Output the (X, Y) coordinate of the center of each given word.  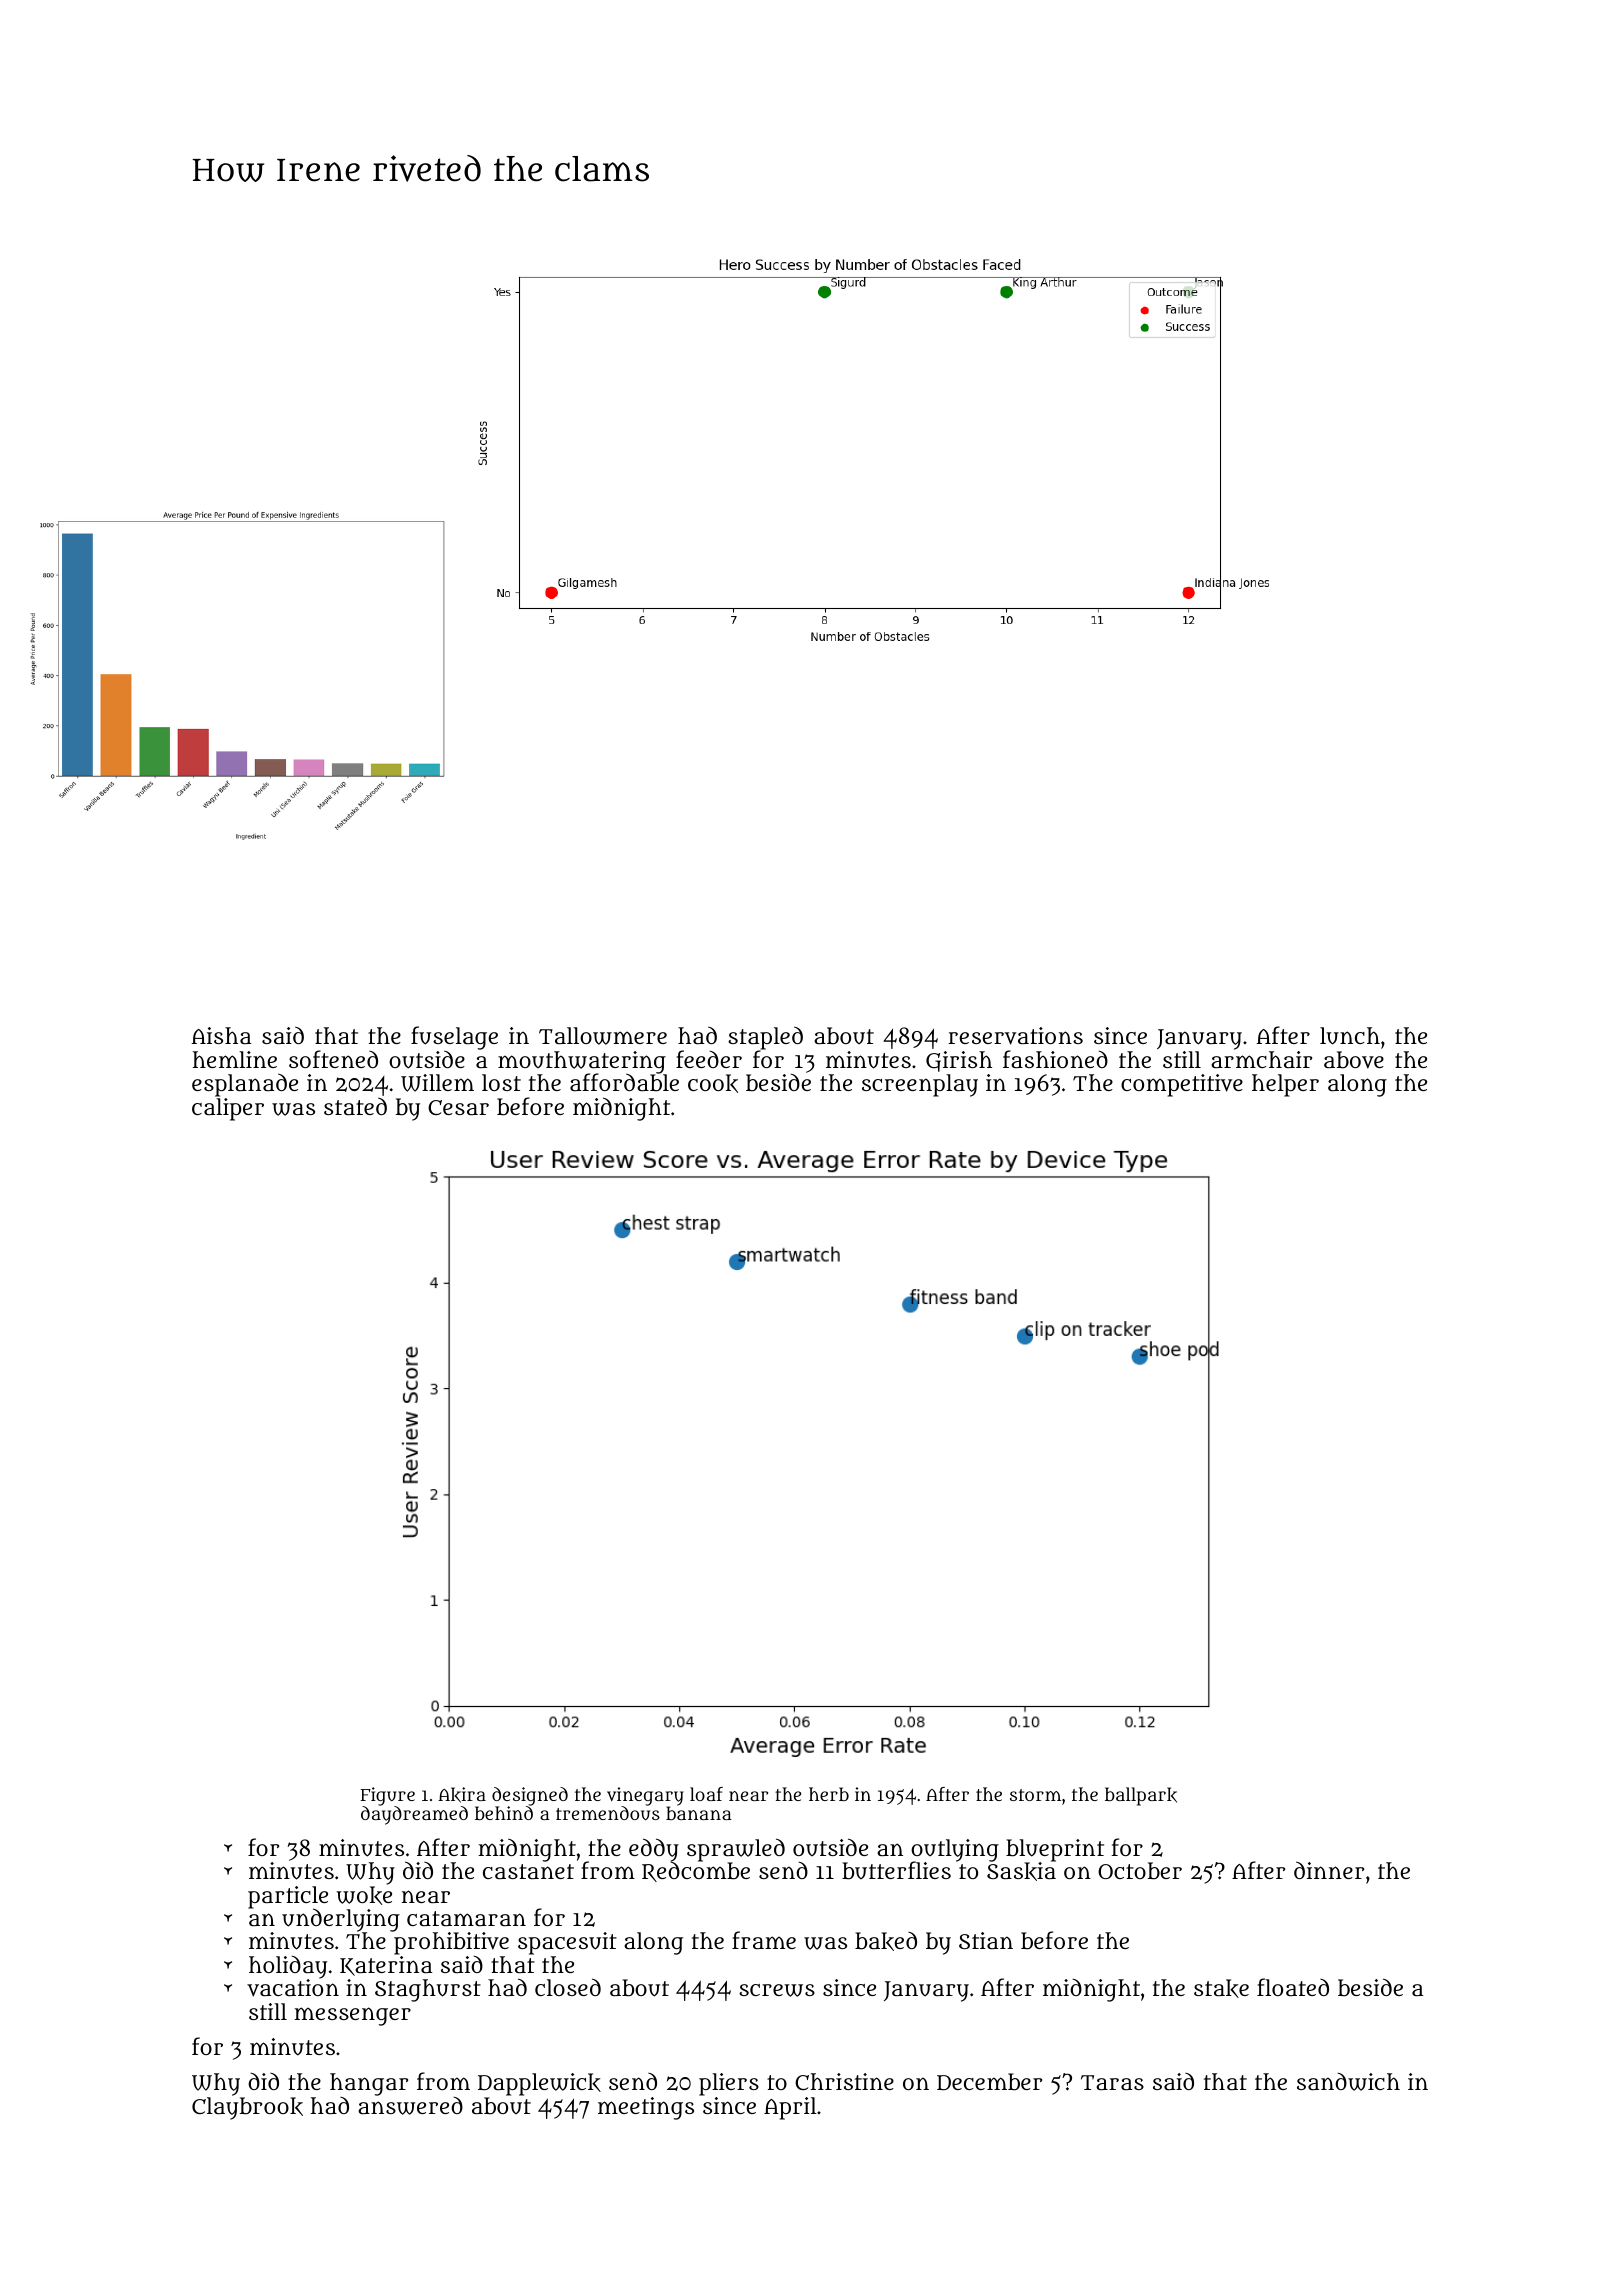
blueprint (1055, 1850)
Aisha (221, 1035)
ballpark (1141, 1796)
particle (288, 1897)
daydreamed (414, 1815)
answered (410, 2106)
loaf (706, 1794)
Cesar (458, 1107)
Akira (462, 1795)
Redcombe (696, 1872)
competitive (1182, 1085)
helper (1285, 1085)
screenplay (920, 1085)
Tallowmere (603, 1036)
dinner (1329, 1870)
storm (1035, 1795)
